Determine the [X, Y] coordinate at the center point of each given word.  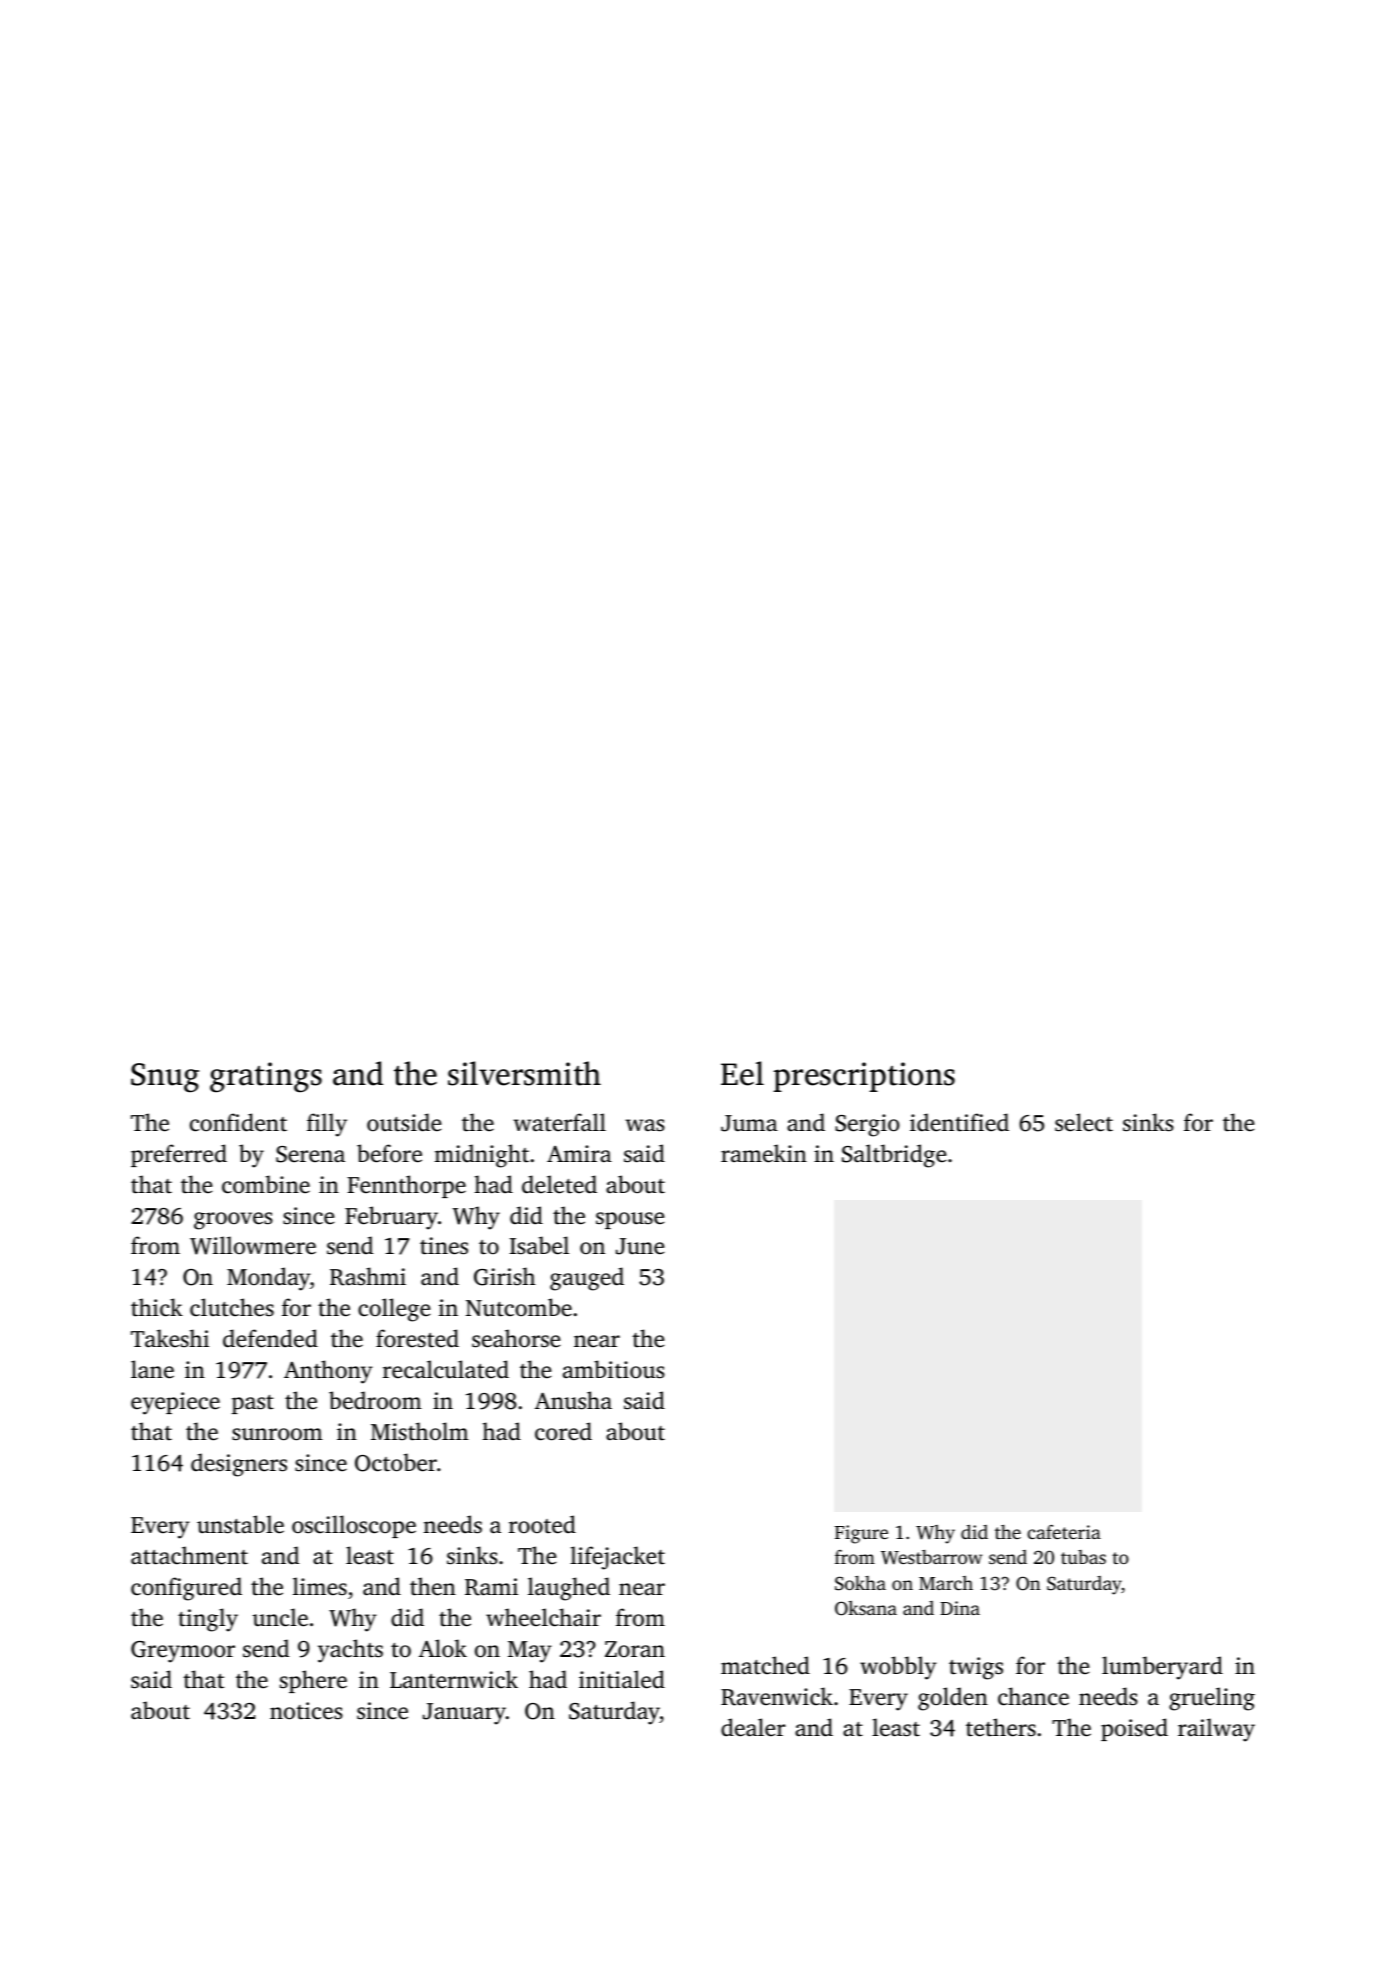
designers [239, 1465]
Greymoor [183, 1652]
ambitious [614, 1369]
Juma [749, 1123]
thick [157, 1307]
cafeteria [1064, 1532]
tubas [1083, 1557]
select [1084, 1122]
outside [404, 1122]
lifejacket [617, 1558]
